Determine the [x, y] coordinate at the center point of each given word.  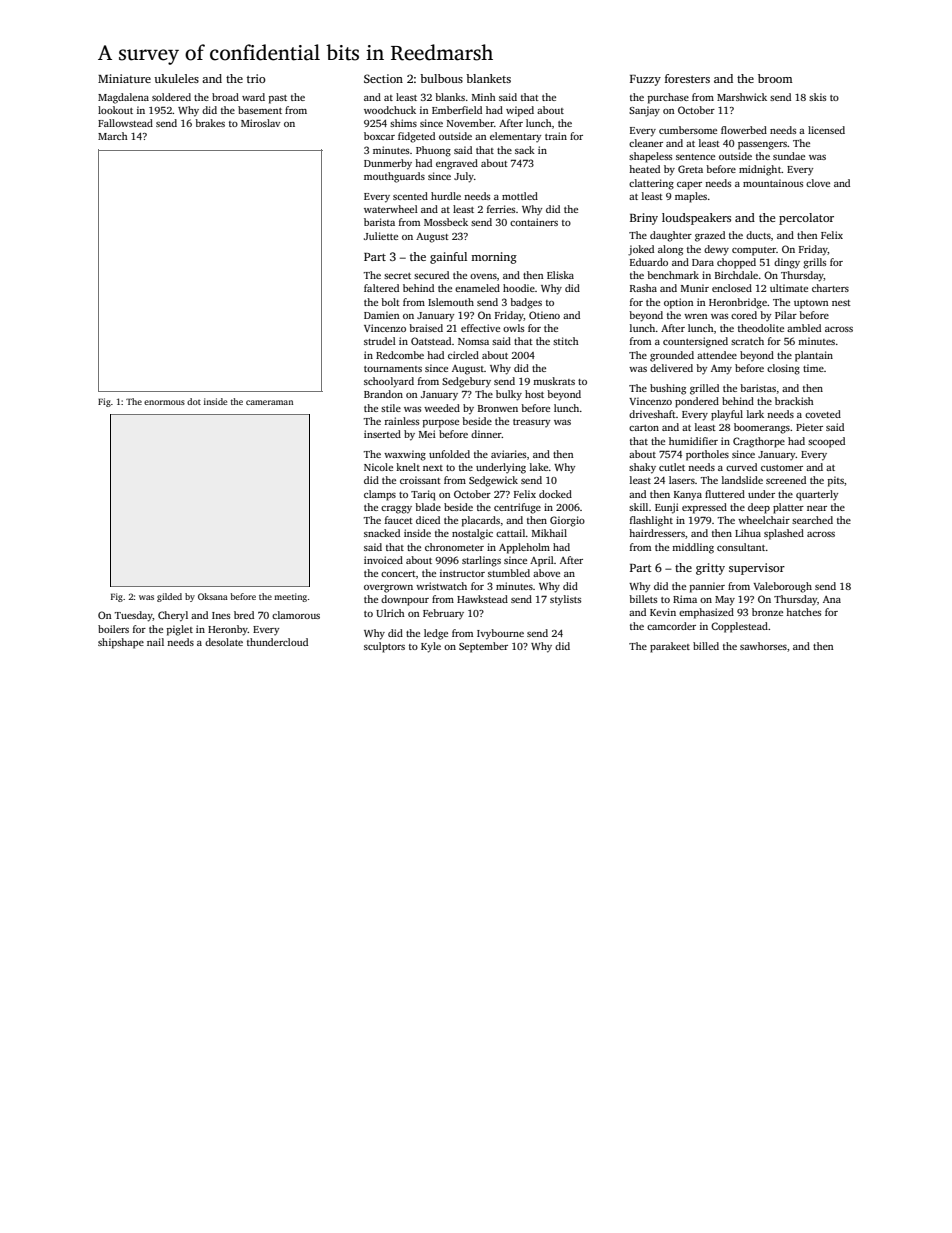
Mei [427, 434]
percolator [806, 219]
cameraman [269, 402]
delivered [671, 368]
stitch [566, 341]
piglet [180, 630]
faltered [381, 288]
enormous [164, 402]
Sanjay [644, 111]
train [556, 136]
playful [727, 415]
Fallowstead [125, 123]
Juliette [381, 236]
